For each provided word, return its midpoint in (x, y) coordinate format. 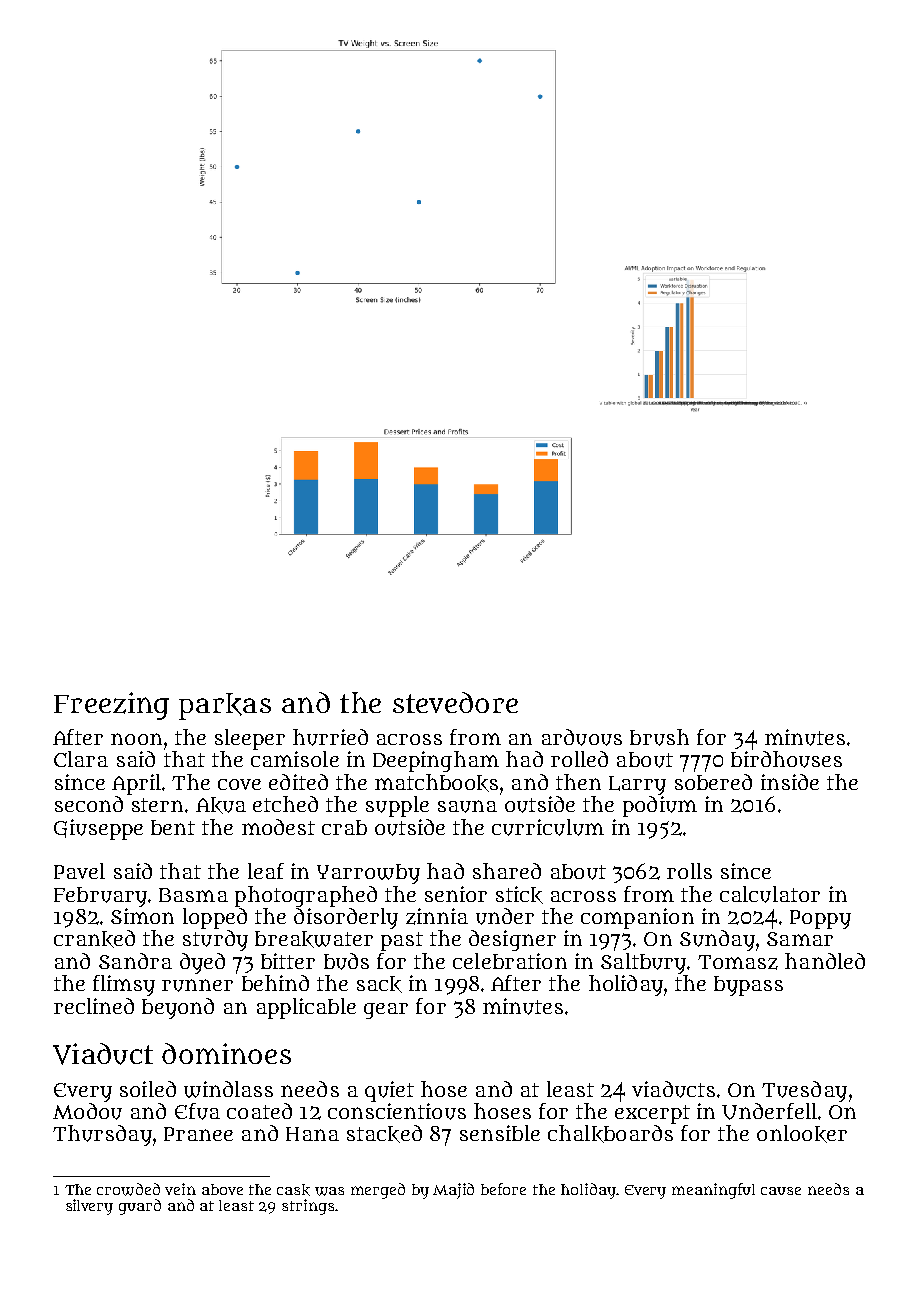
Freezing (111, 706)
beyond (178, 1008)
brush (659, 737)
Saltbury (643, 963)
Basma (193, 895)
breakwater (314, 939)
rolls (689, 871)
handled (825, 961)
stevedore (455, 702)
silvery (89, 1207)
